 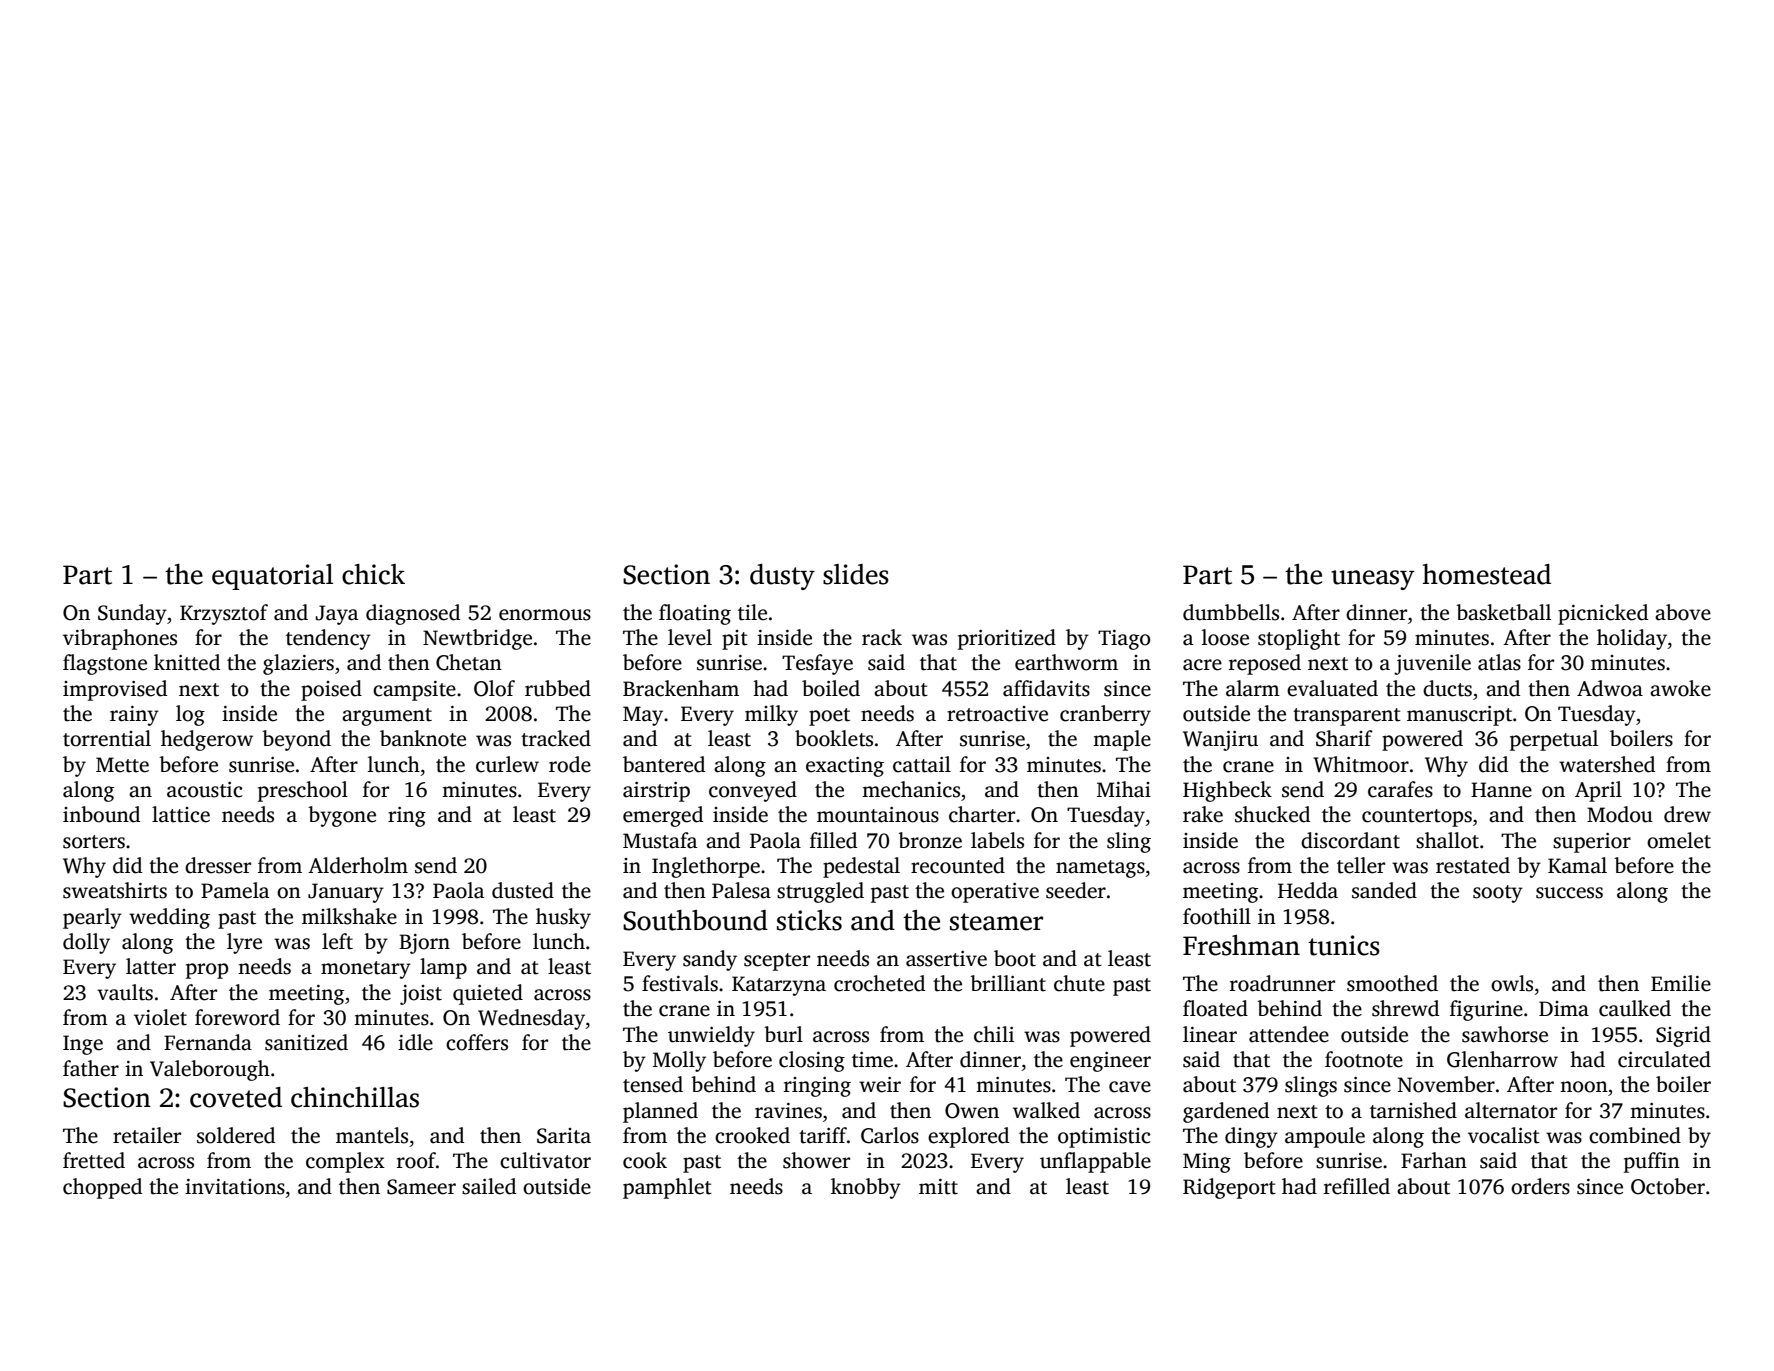 What do you see at coordinates (102, 1188) in the screenshot?
I see `chopped` at bounding box center [102, 1188].
